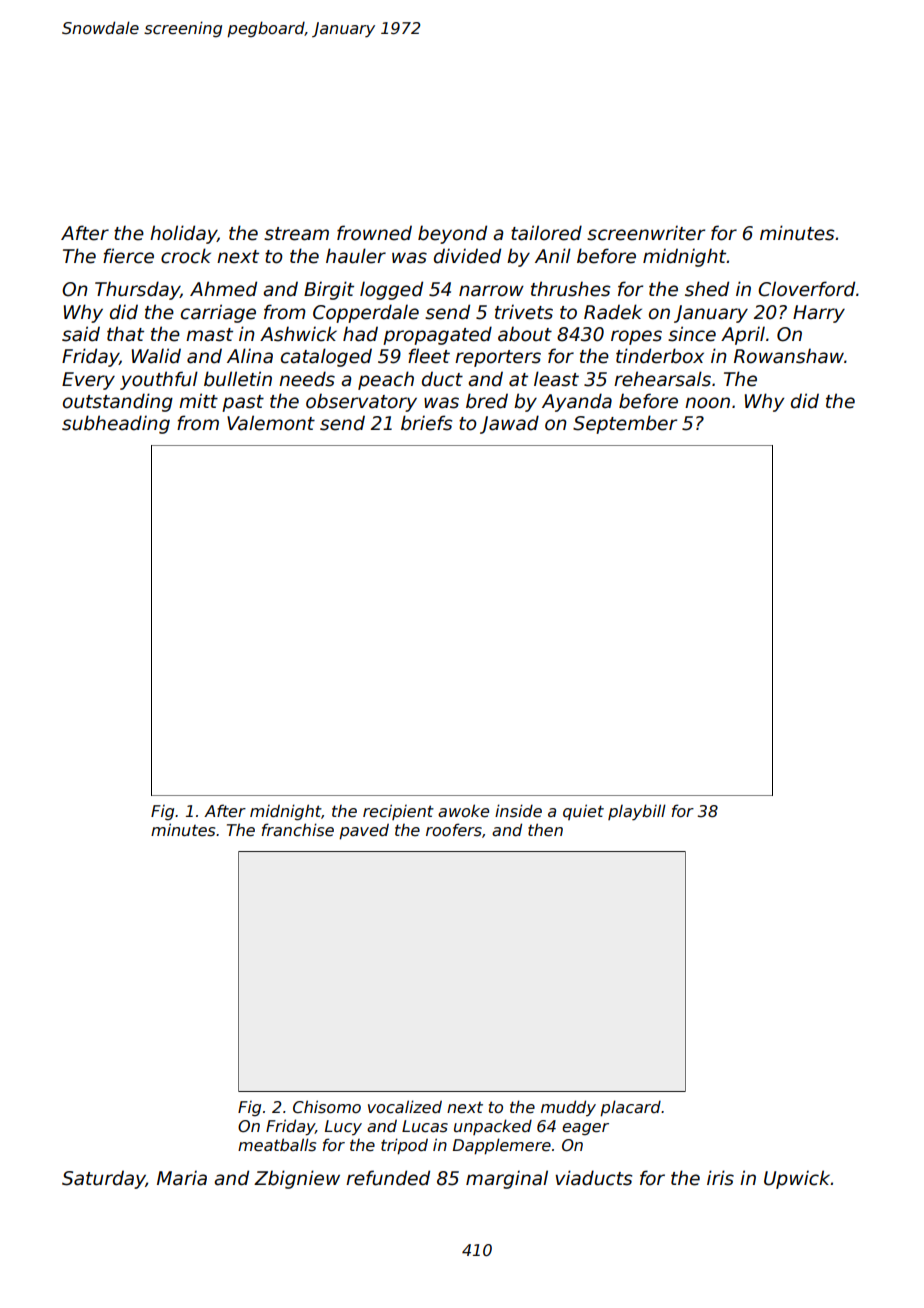 Image resolution: width=924 pixels, height=1308 pixels. What do you see at coordinates (583, 812) in the image?
I see `quiet` at bounding box center [583, 812].
